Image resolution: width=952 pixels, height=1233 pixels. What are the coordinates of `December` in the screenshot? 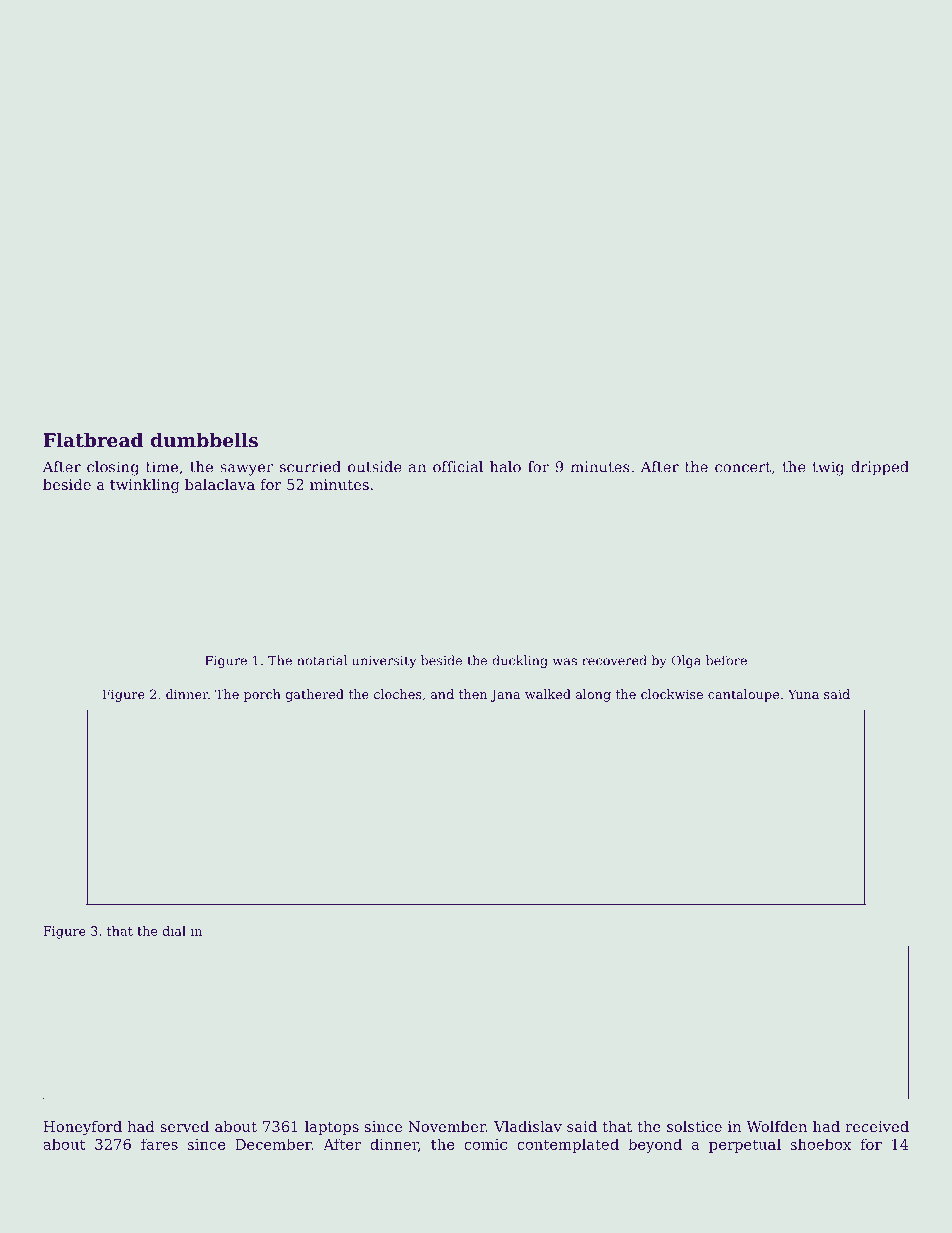 It's located at (273, 1144).
